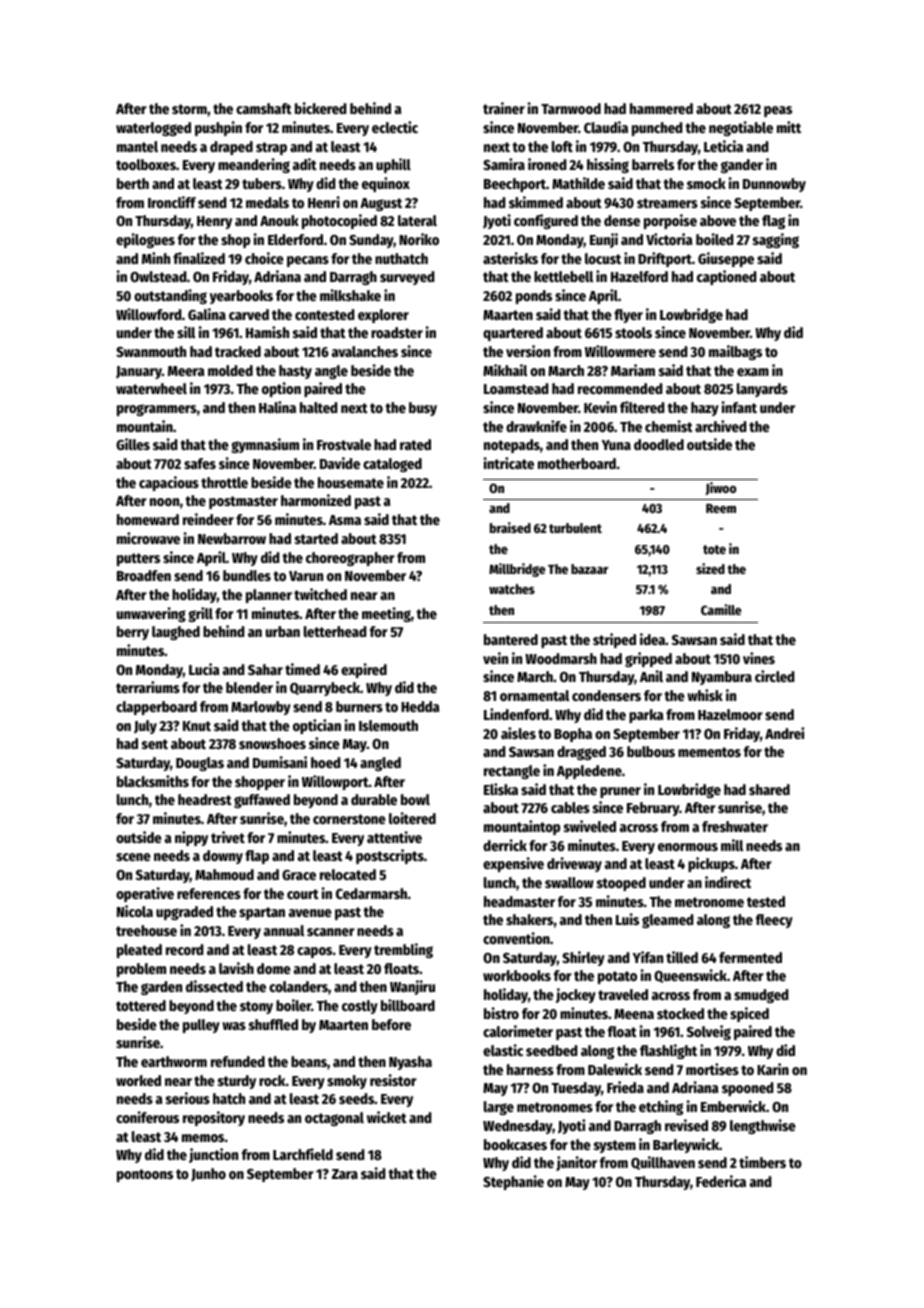  I want to click on Hazelmoor, so click(730, 714).
